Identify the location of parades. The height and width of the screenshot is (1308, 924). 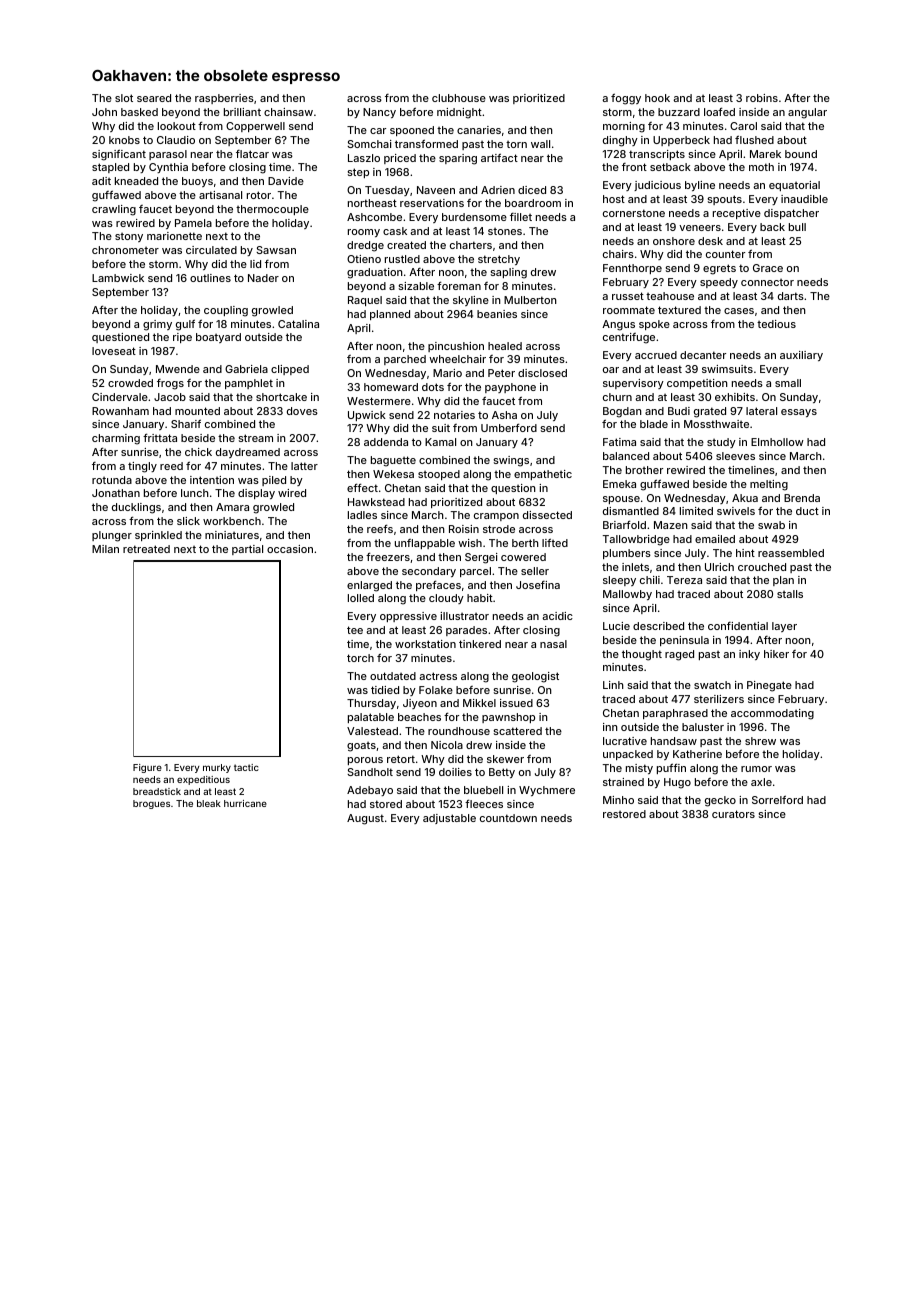
(466, 631).
